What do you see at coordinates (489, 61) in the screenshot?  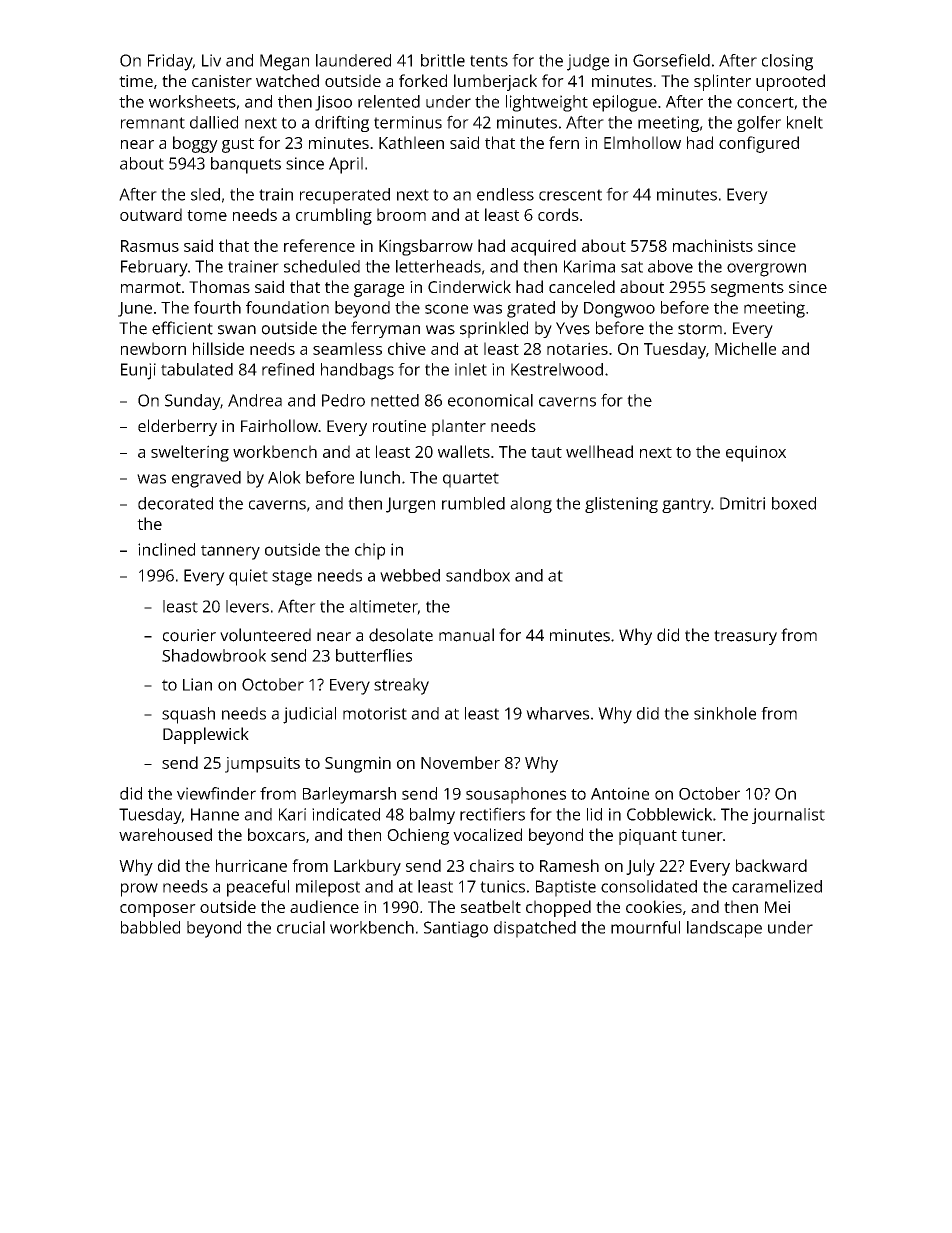 I see `tents` at bounding box center [489, 61].
